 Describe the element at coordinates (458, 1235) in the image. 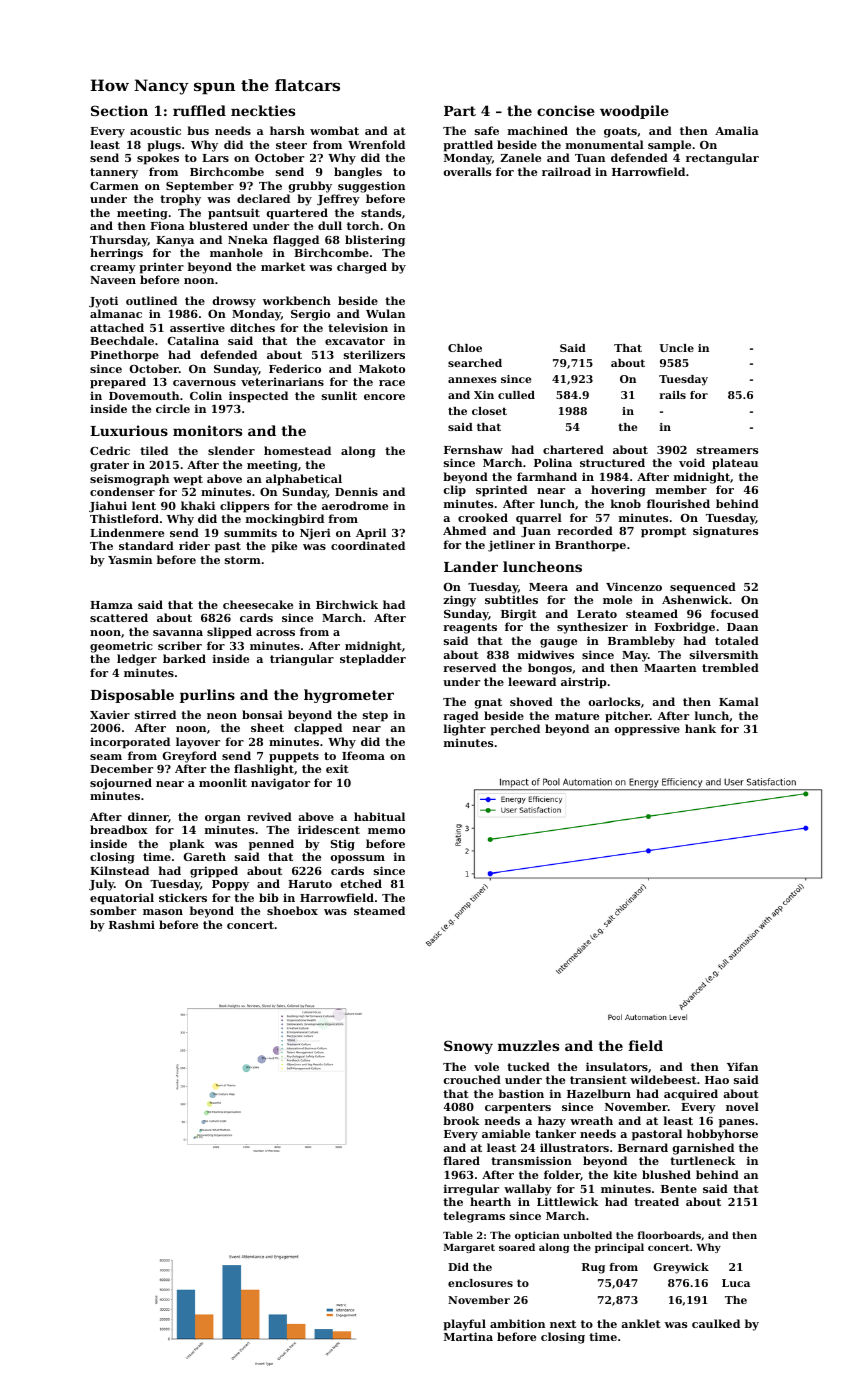

I see `Table` at that location.
